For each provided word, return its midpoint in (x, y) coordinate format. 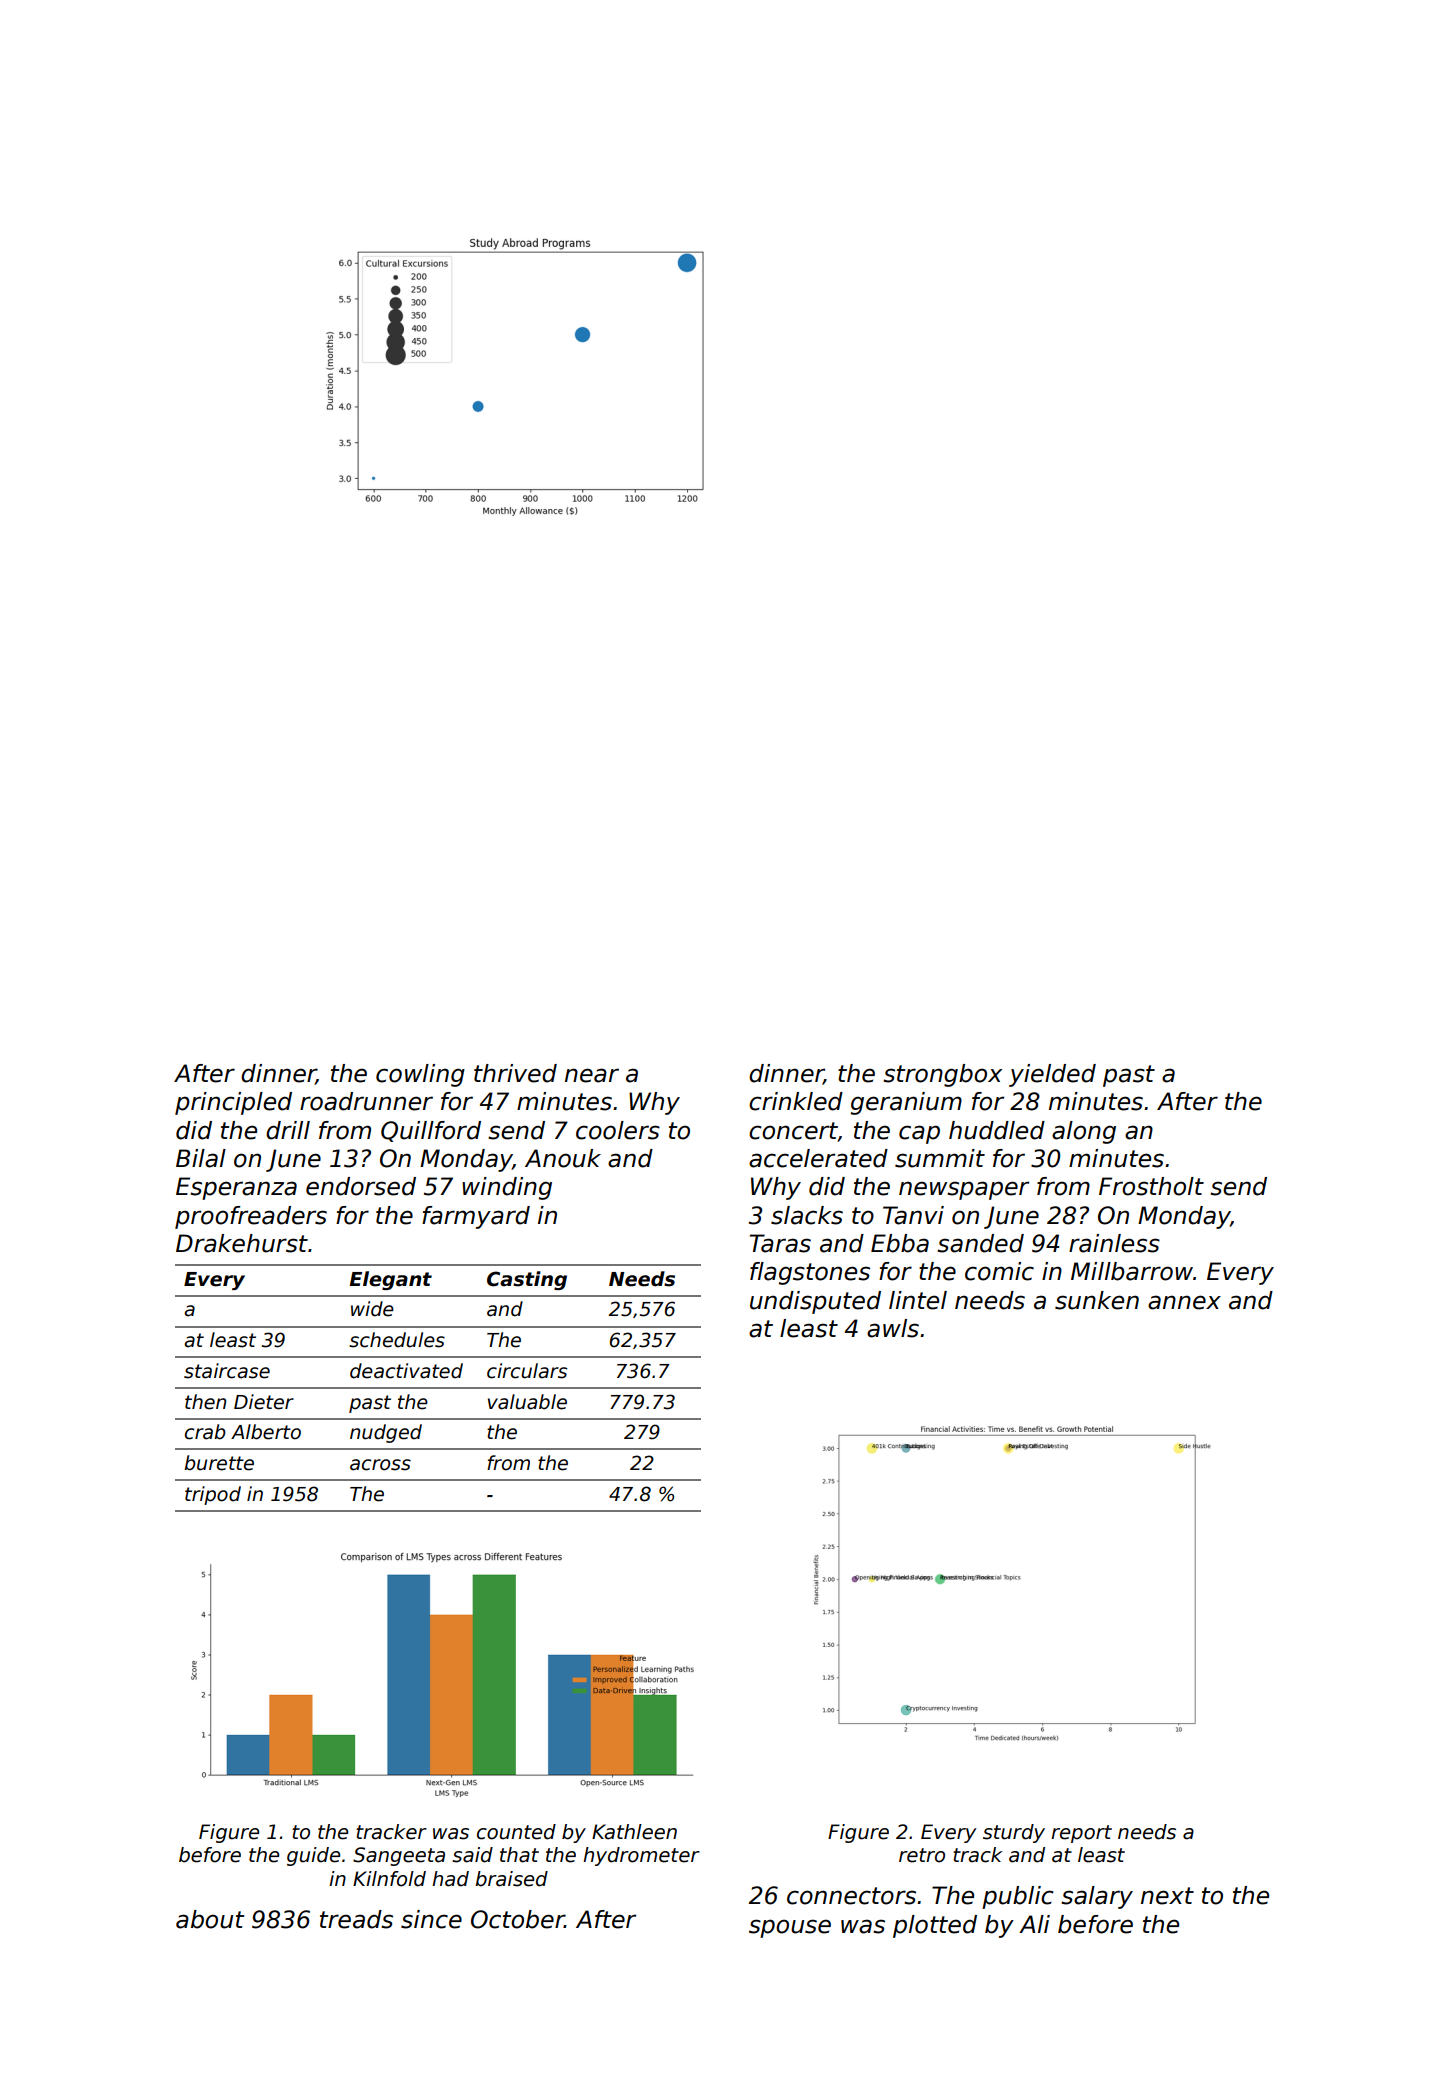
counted (516, 1832)
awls (893, 1328)
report (1081, 1834)
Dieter (264, 1402)
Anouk (563, 1158)
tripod (213, 1495)
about (210, 1919)
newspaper (964, 1190)
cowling (420, 1075)
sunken (1097, 1300)
